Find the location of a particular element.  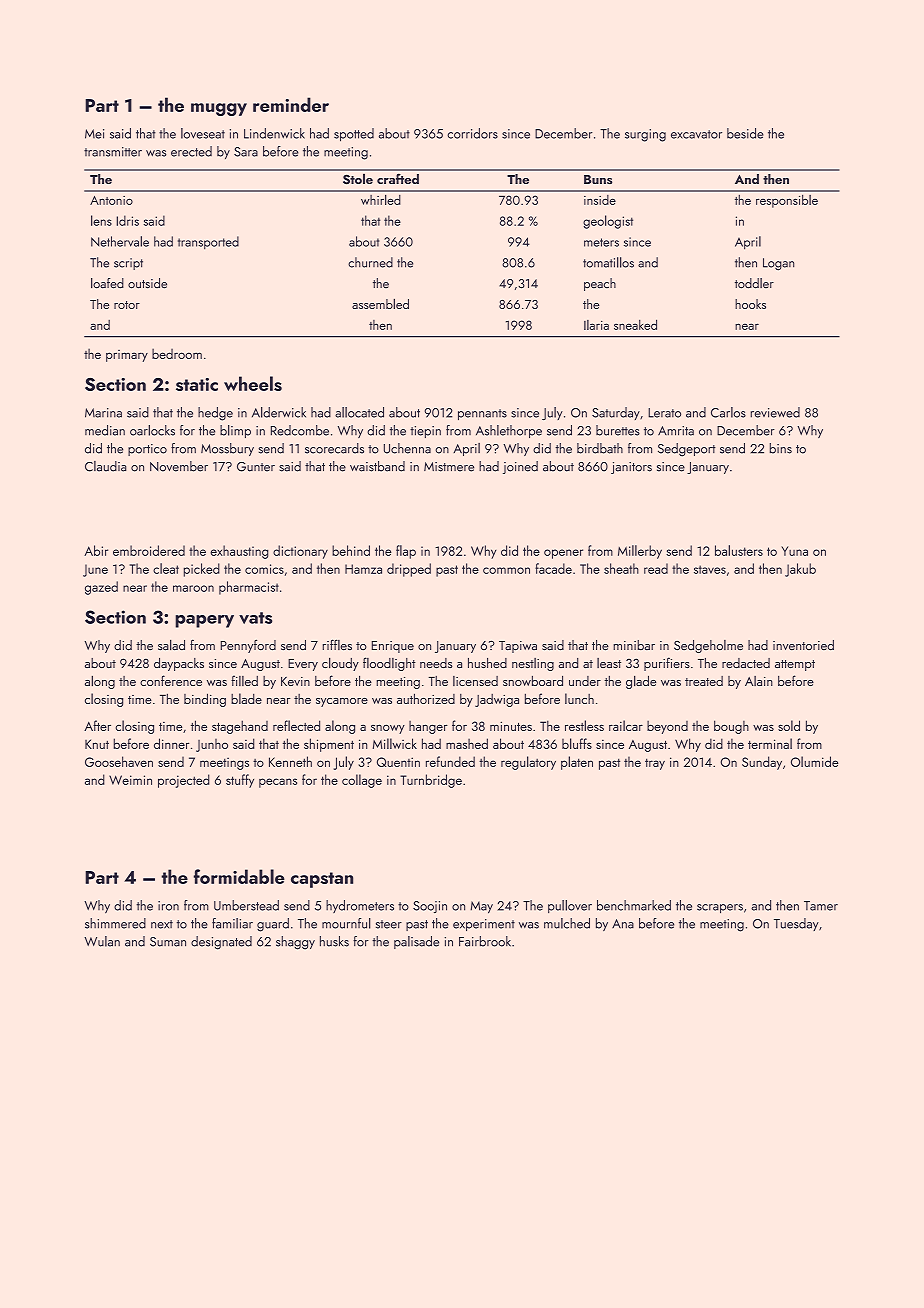

beyond is located at coordinates (667, 727).
